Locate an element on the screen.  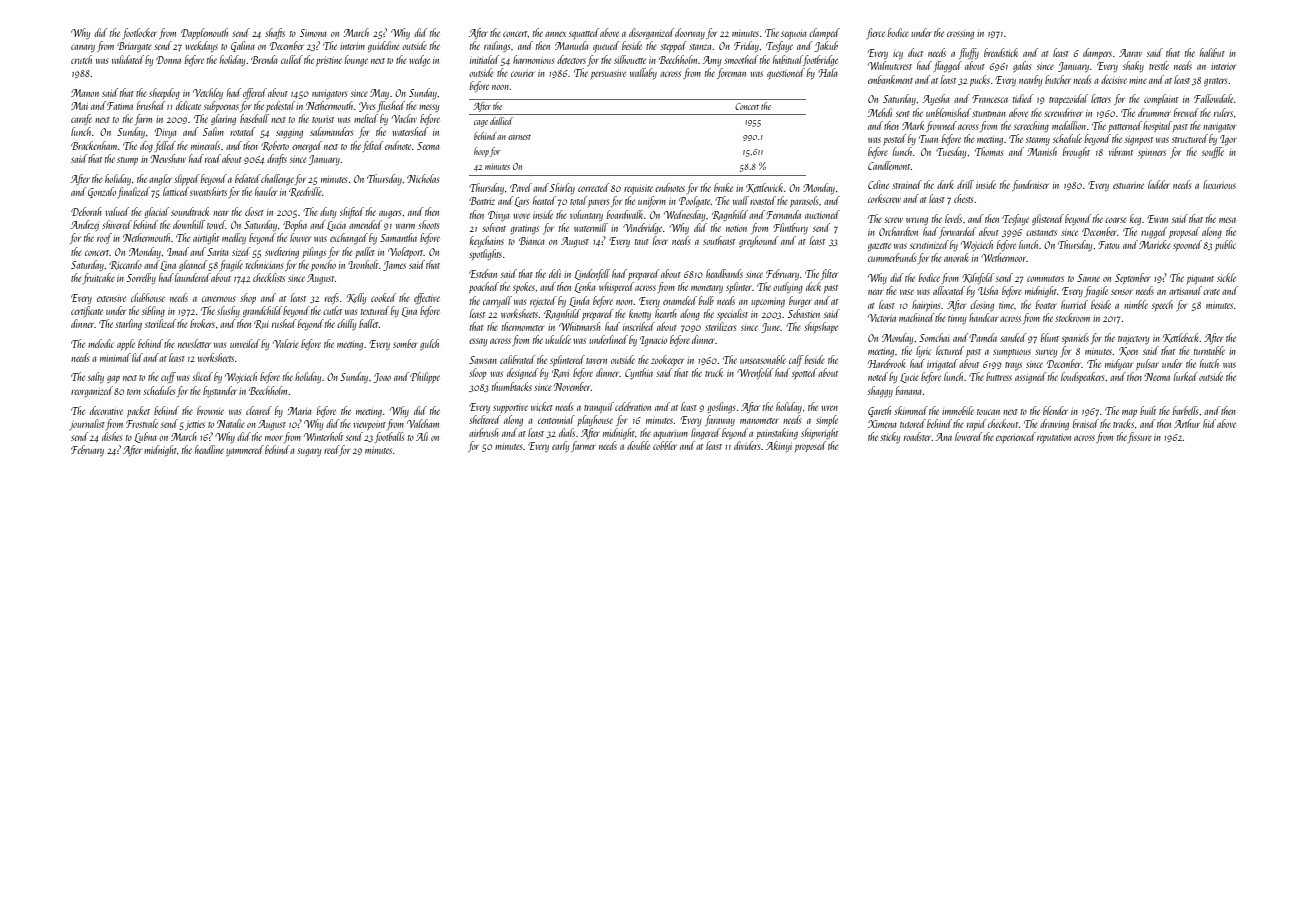
yammered is located at coordinates (245, 450).
